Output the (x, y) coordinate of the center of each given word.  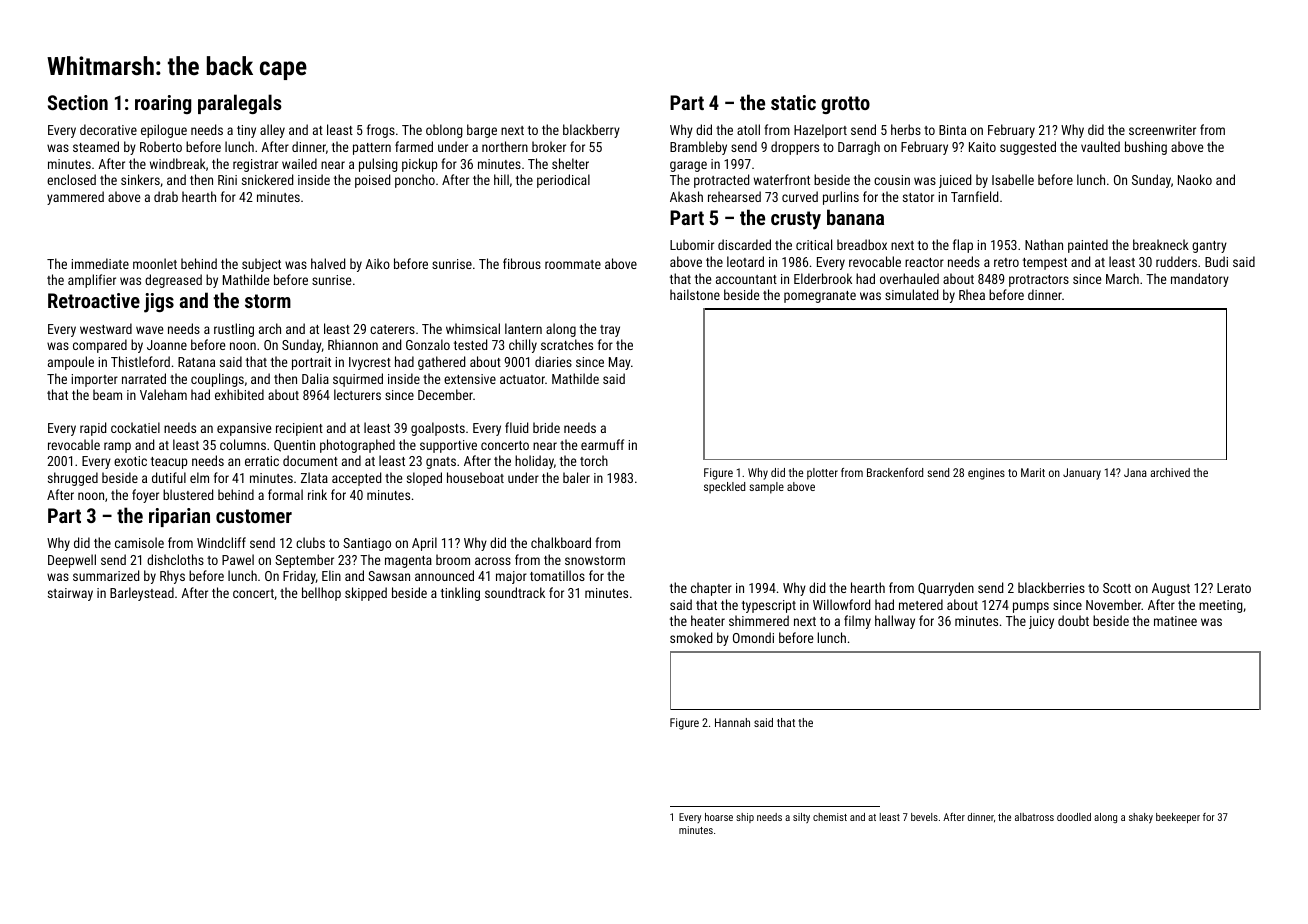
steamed (96, 146)
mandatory (1200, 280)
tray (610, 331)
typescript (769, 606)
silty (801, 818)
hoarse (719, 817)
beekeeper (1178, 818)
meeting (1221, 606)
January (1082, 474)
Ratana (196, 362)
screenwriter (1162, 130)
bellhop (321, 594)
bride (546, 427)
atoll (748, 129)
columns (243, 444)
